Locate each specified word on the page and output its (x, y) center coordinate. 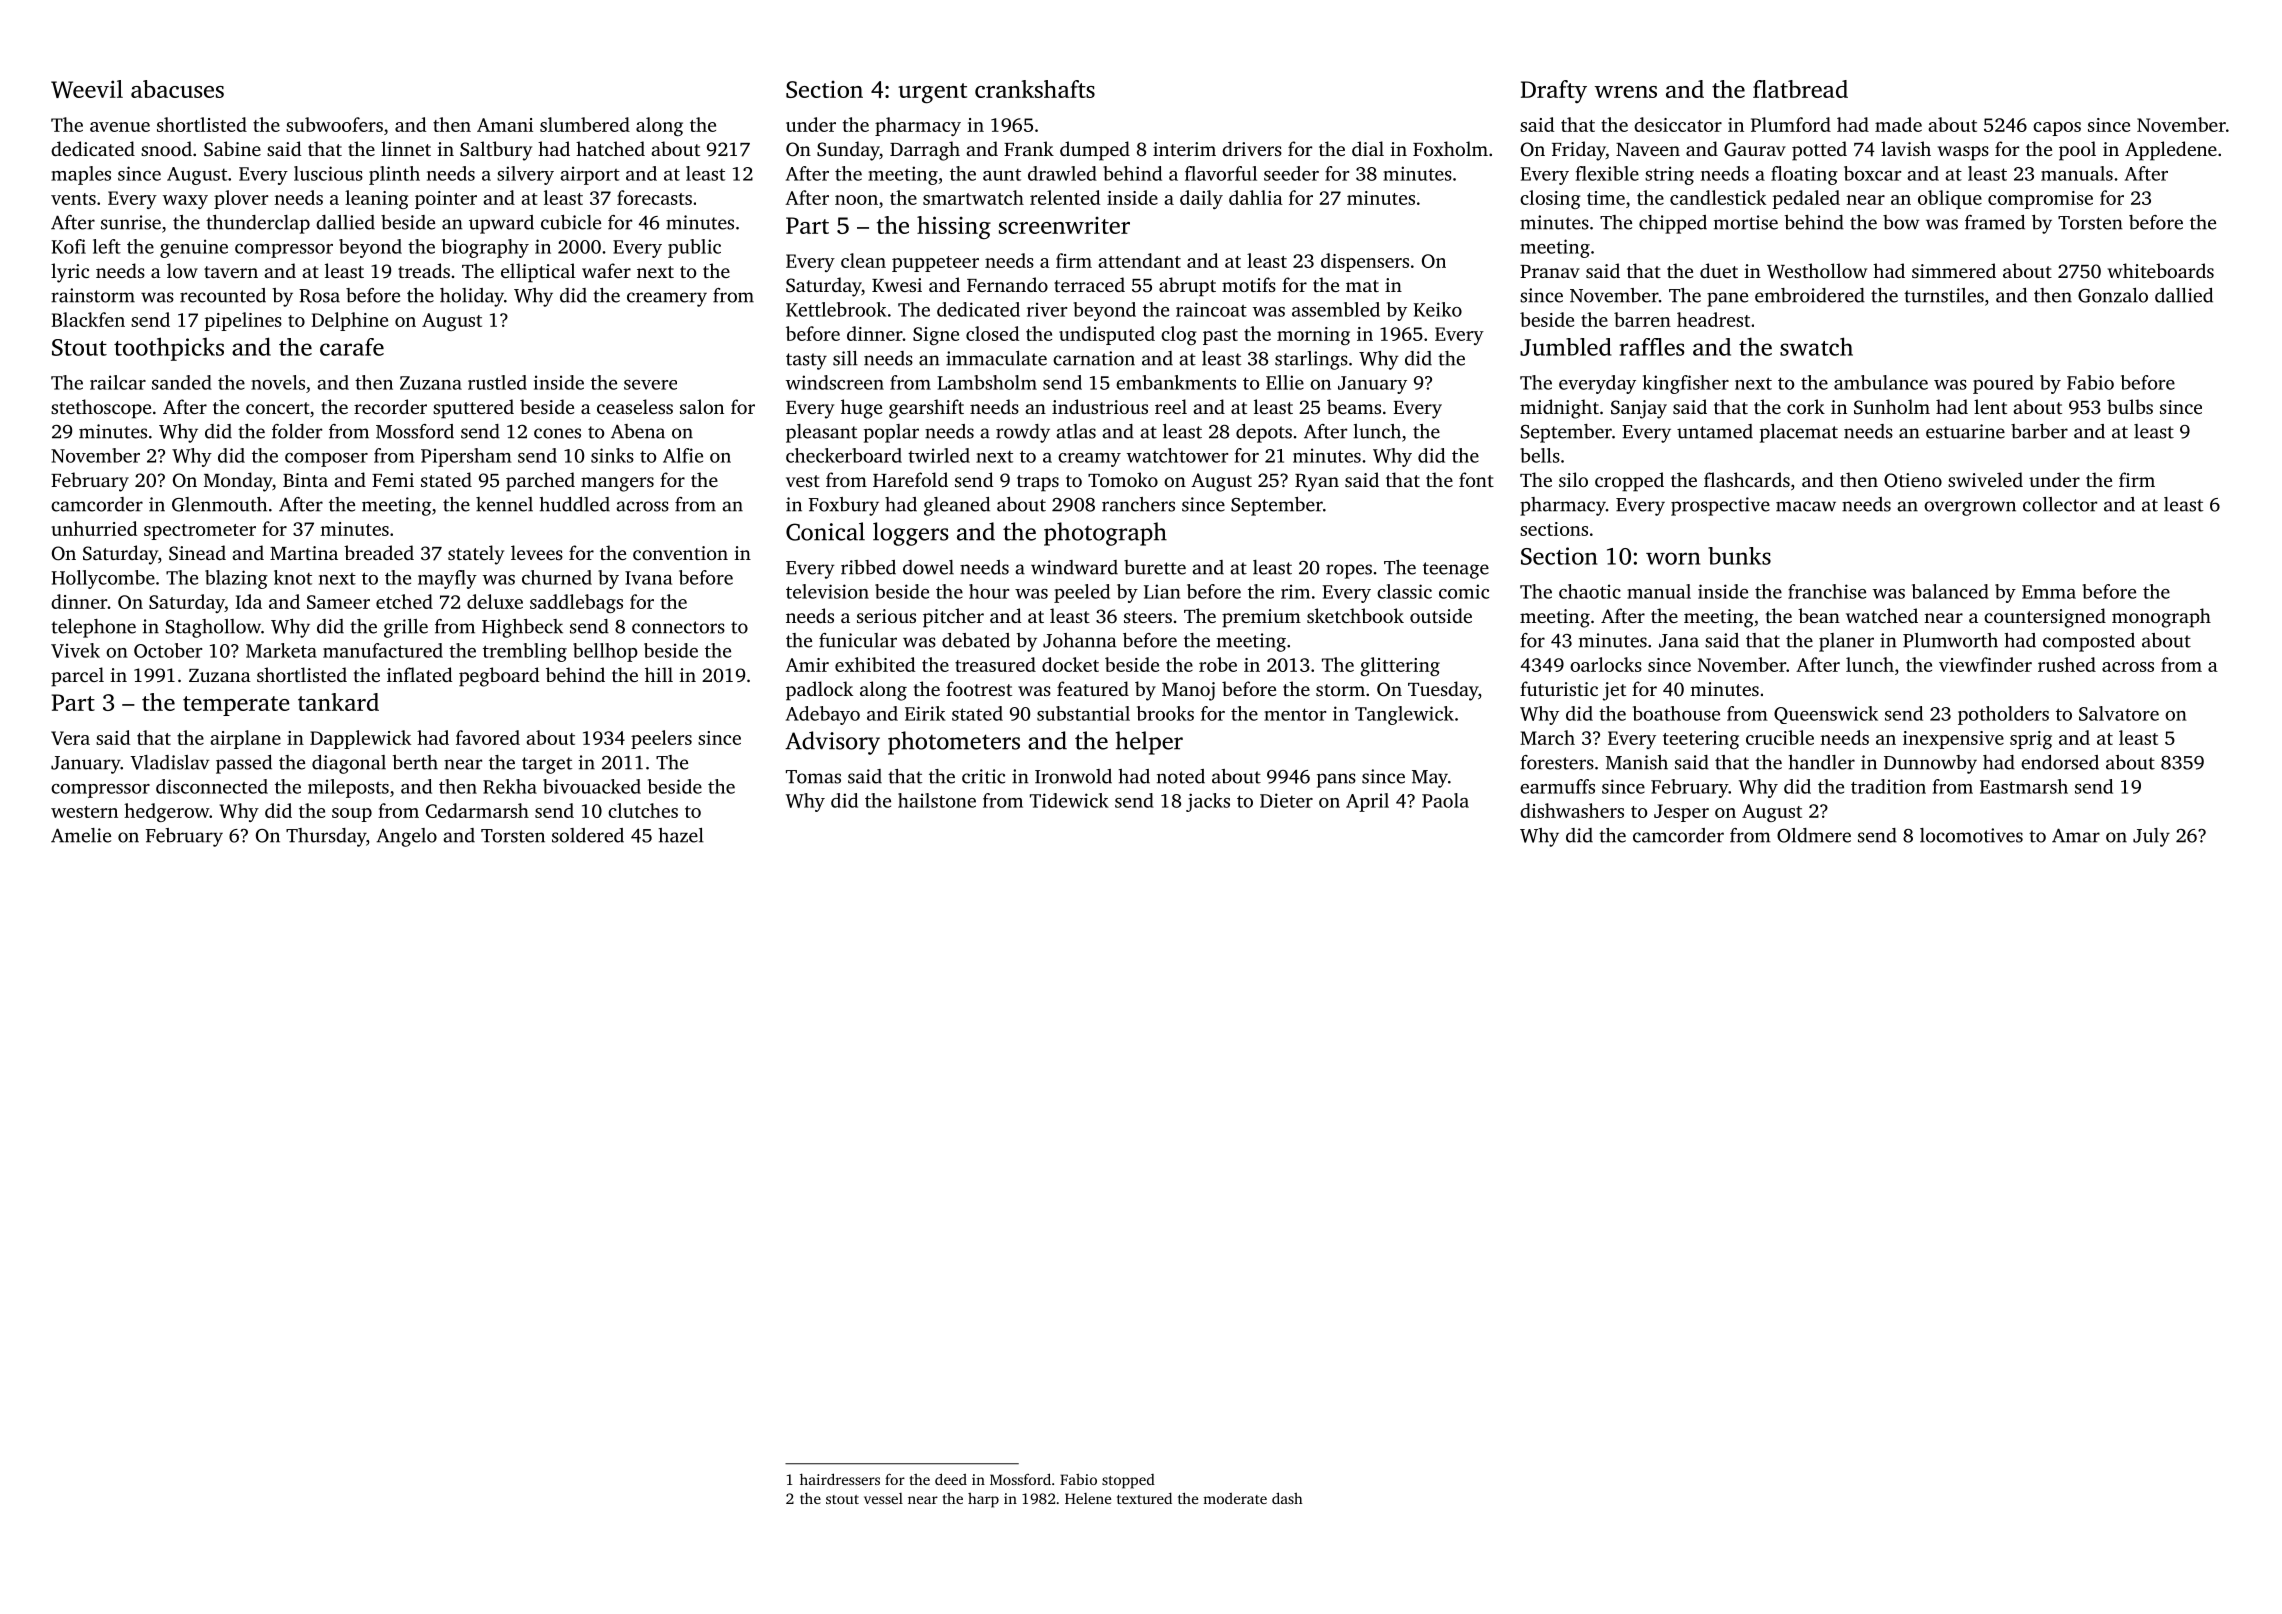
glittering (1400, 666)
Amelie (81, 835)
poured (2003, 384)
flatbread (1800, 89)
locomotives (1971, 835)
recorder (390, 406)
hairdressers (840, 1479)
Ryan (1317, 483)
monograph (2161, 618)
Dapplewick (360, 739)
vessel (883, 1498)
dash (1287, 1498)
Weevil (87, 89)
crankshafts (1035, 89)
